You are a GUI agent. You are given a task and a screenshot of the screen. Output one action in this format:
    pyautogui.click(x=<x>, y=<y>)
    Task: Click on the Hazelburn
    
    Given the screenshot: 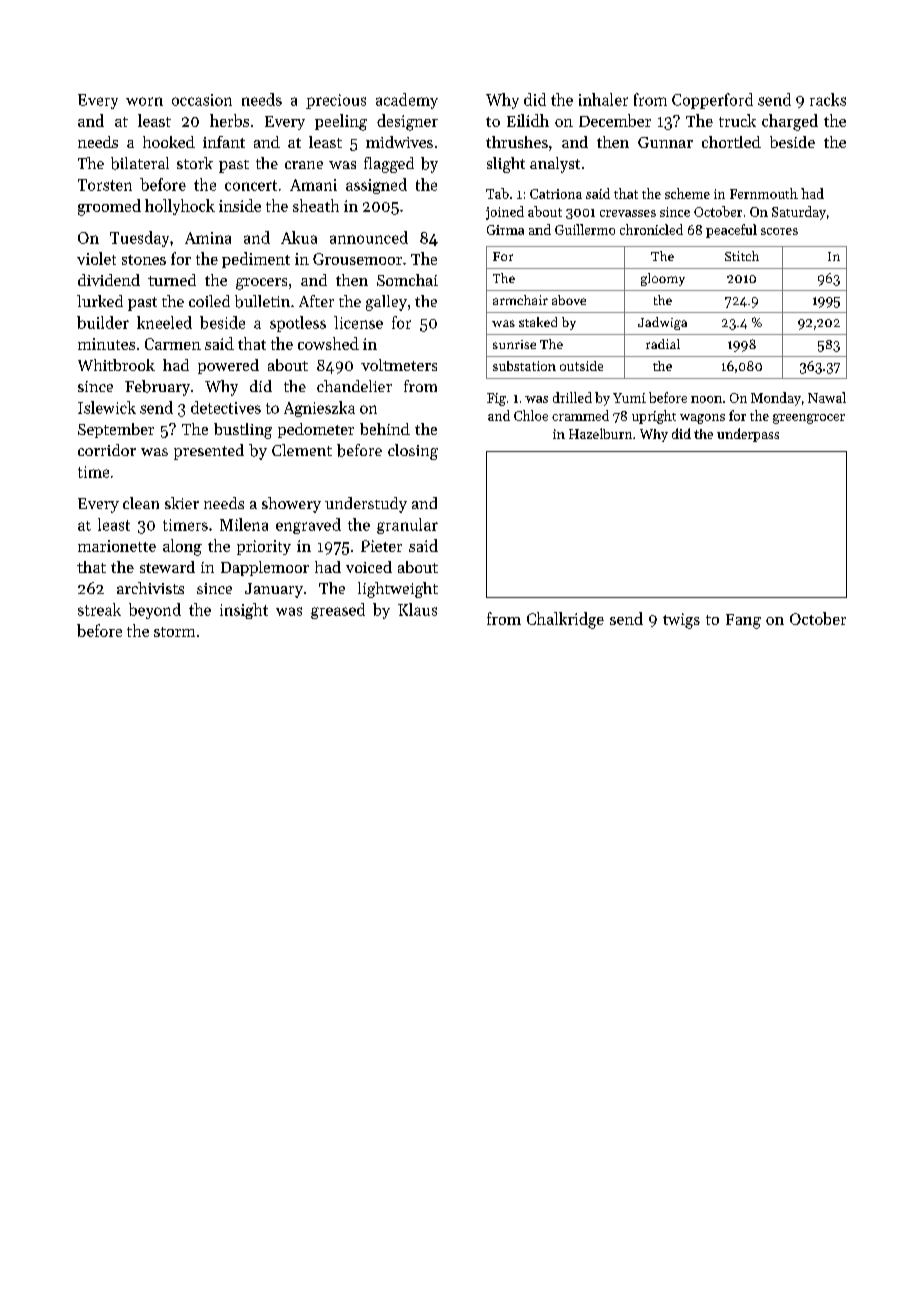 What is the action you would take?
    pyautogui.click(x=600, y=433)
